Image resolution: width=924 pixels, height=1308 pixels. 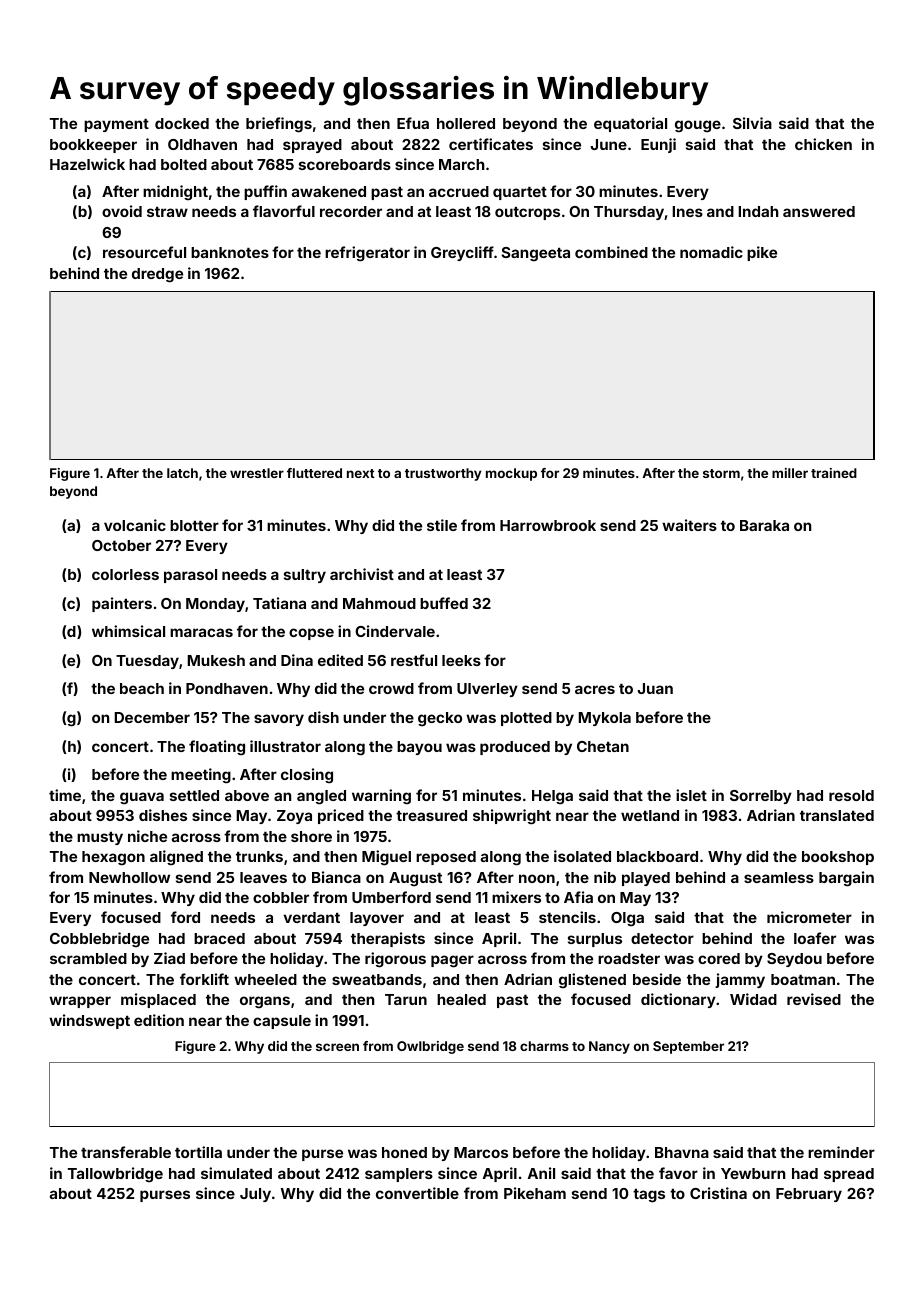 What do you see at coordinates (655, 688) in the screenshot?
I see `Juan` at bounding box center [655, 688].
